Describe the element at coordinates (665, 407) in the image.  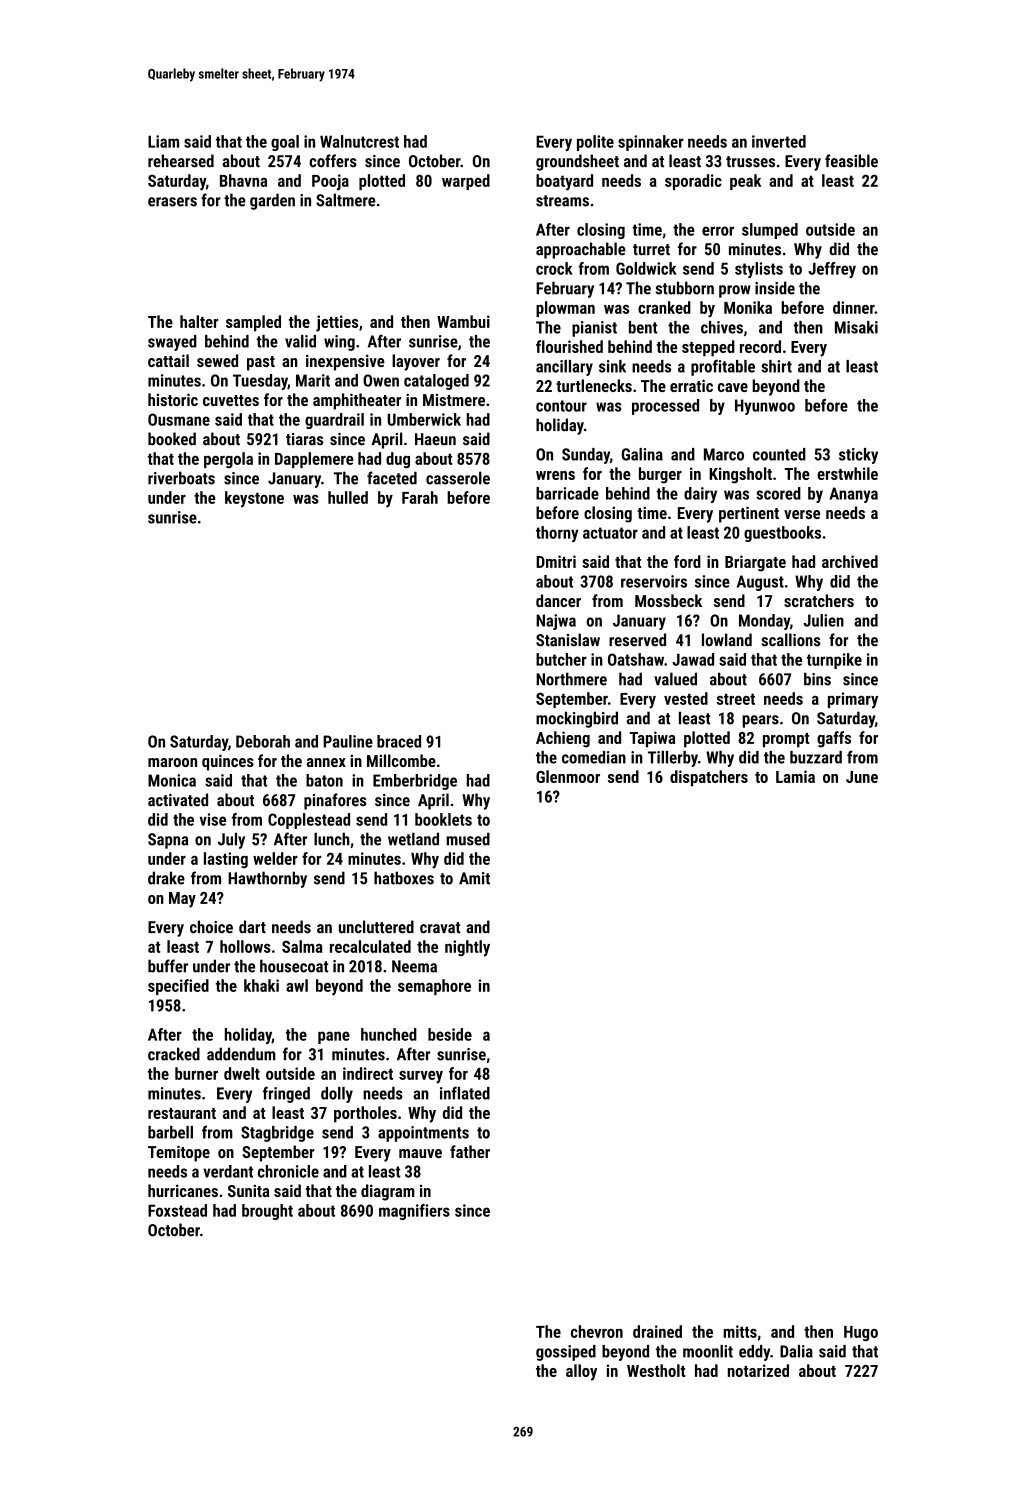
I see `processed` at that location.
